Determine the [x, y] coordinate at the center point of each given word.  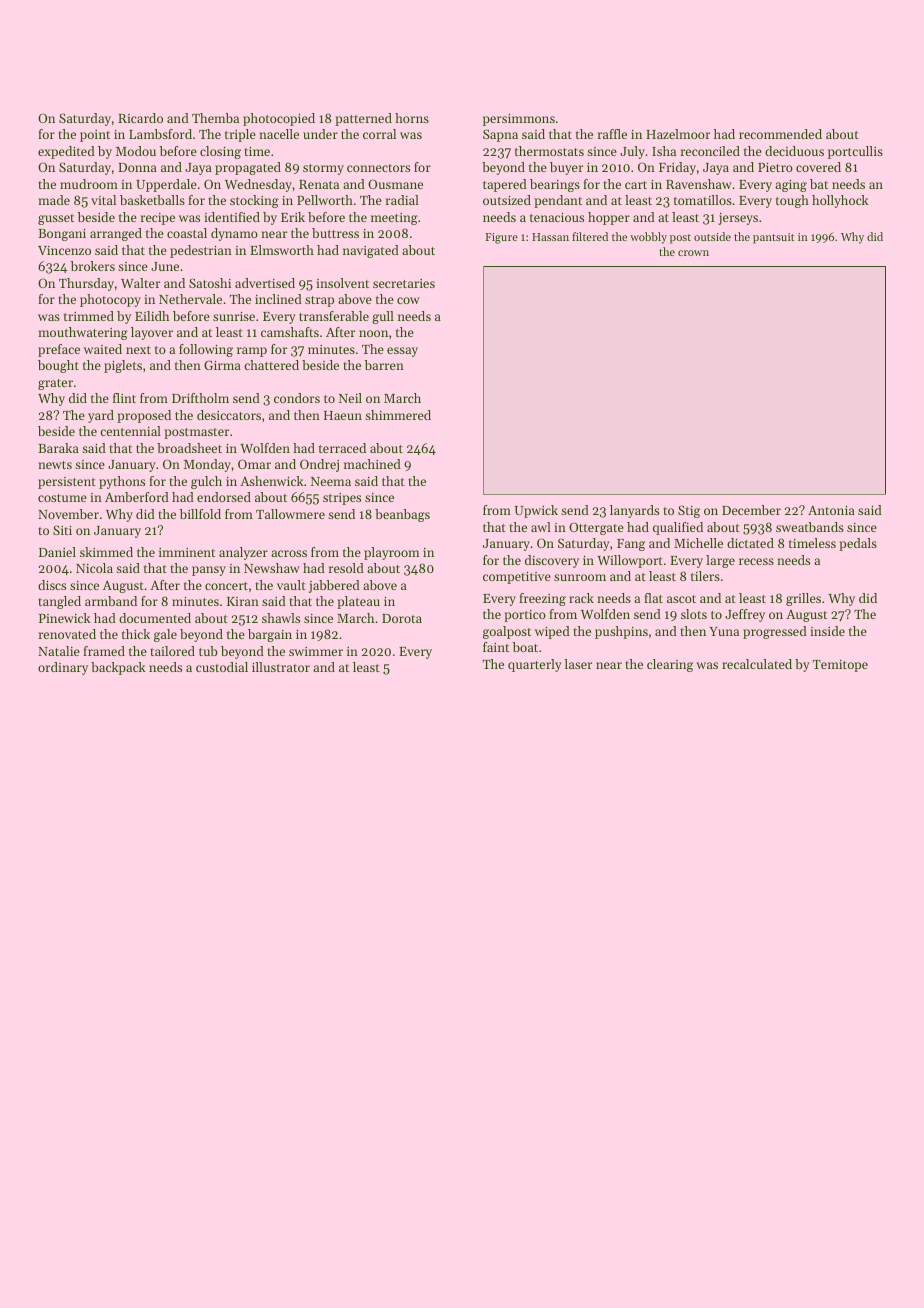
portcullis [855, 152]
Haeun [343, 415]
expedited [66, 152]
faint [496, 647]
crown [693, 253]
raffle [612, 134]
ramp [252, 352]
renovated [67, 634]
